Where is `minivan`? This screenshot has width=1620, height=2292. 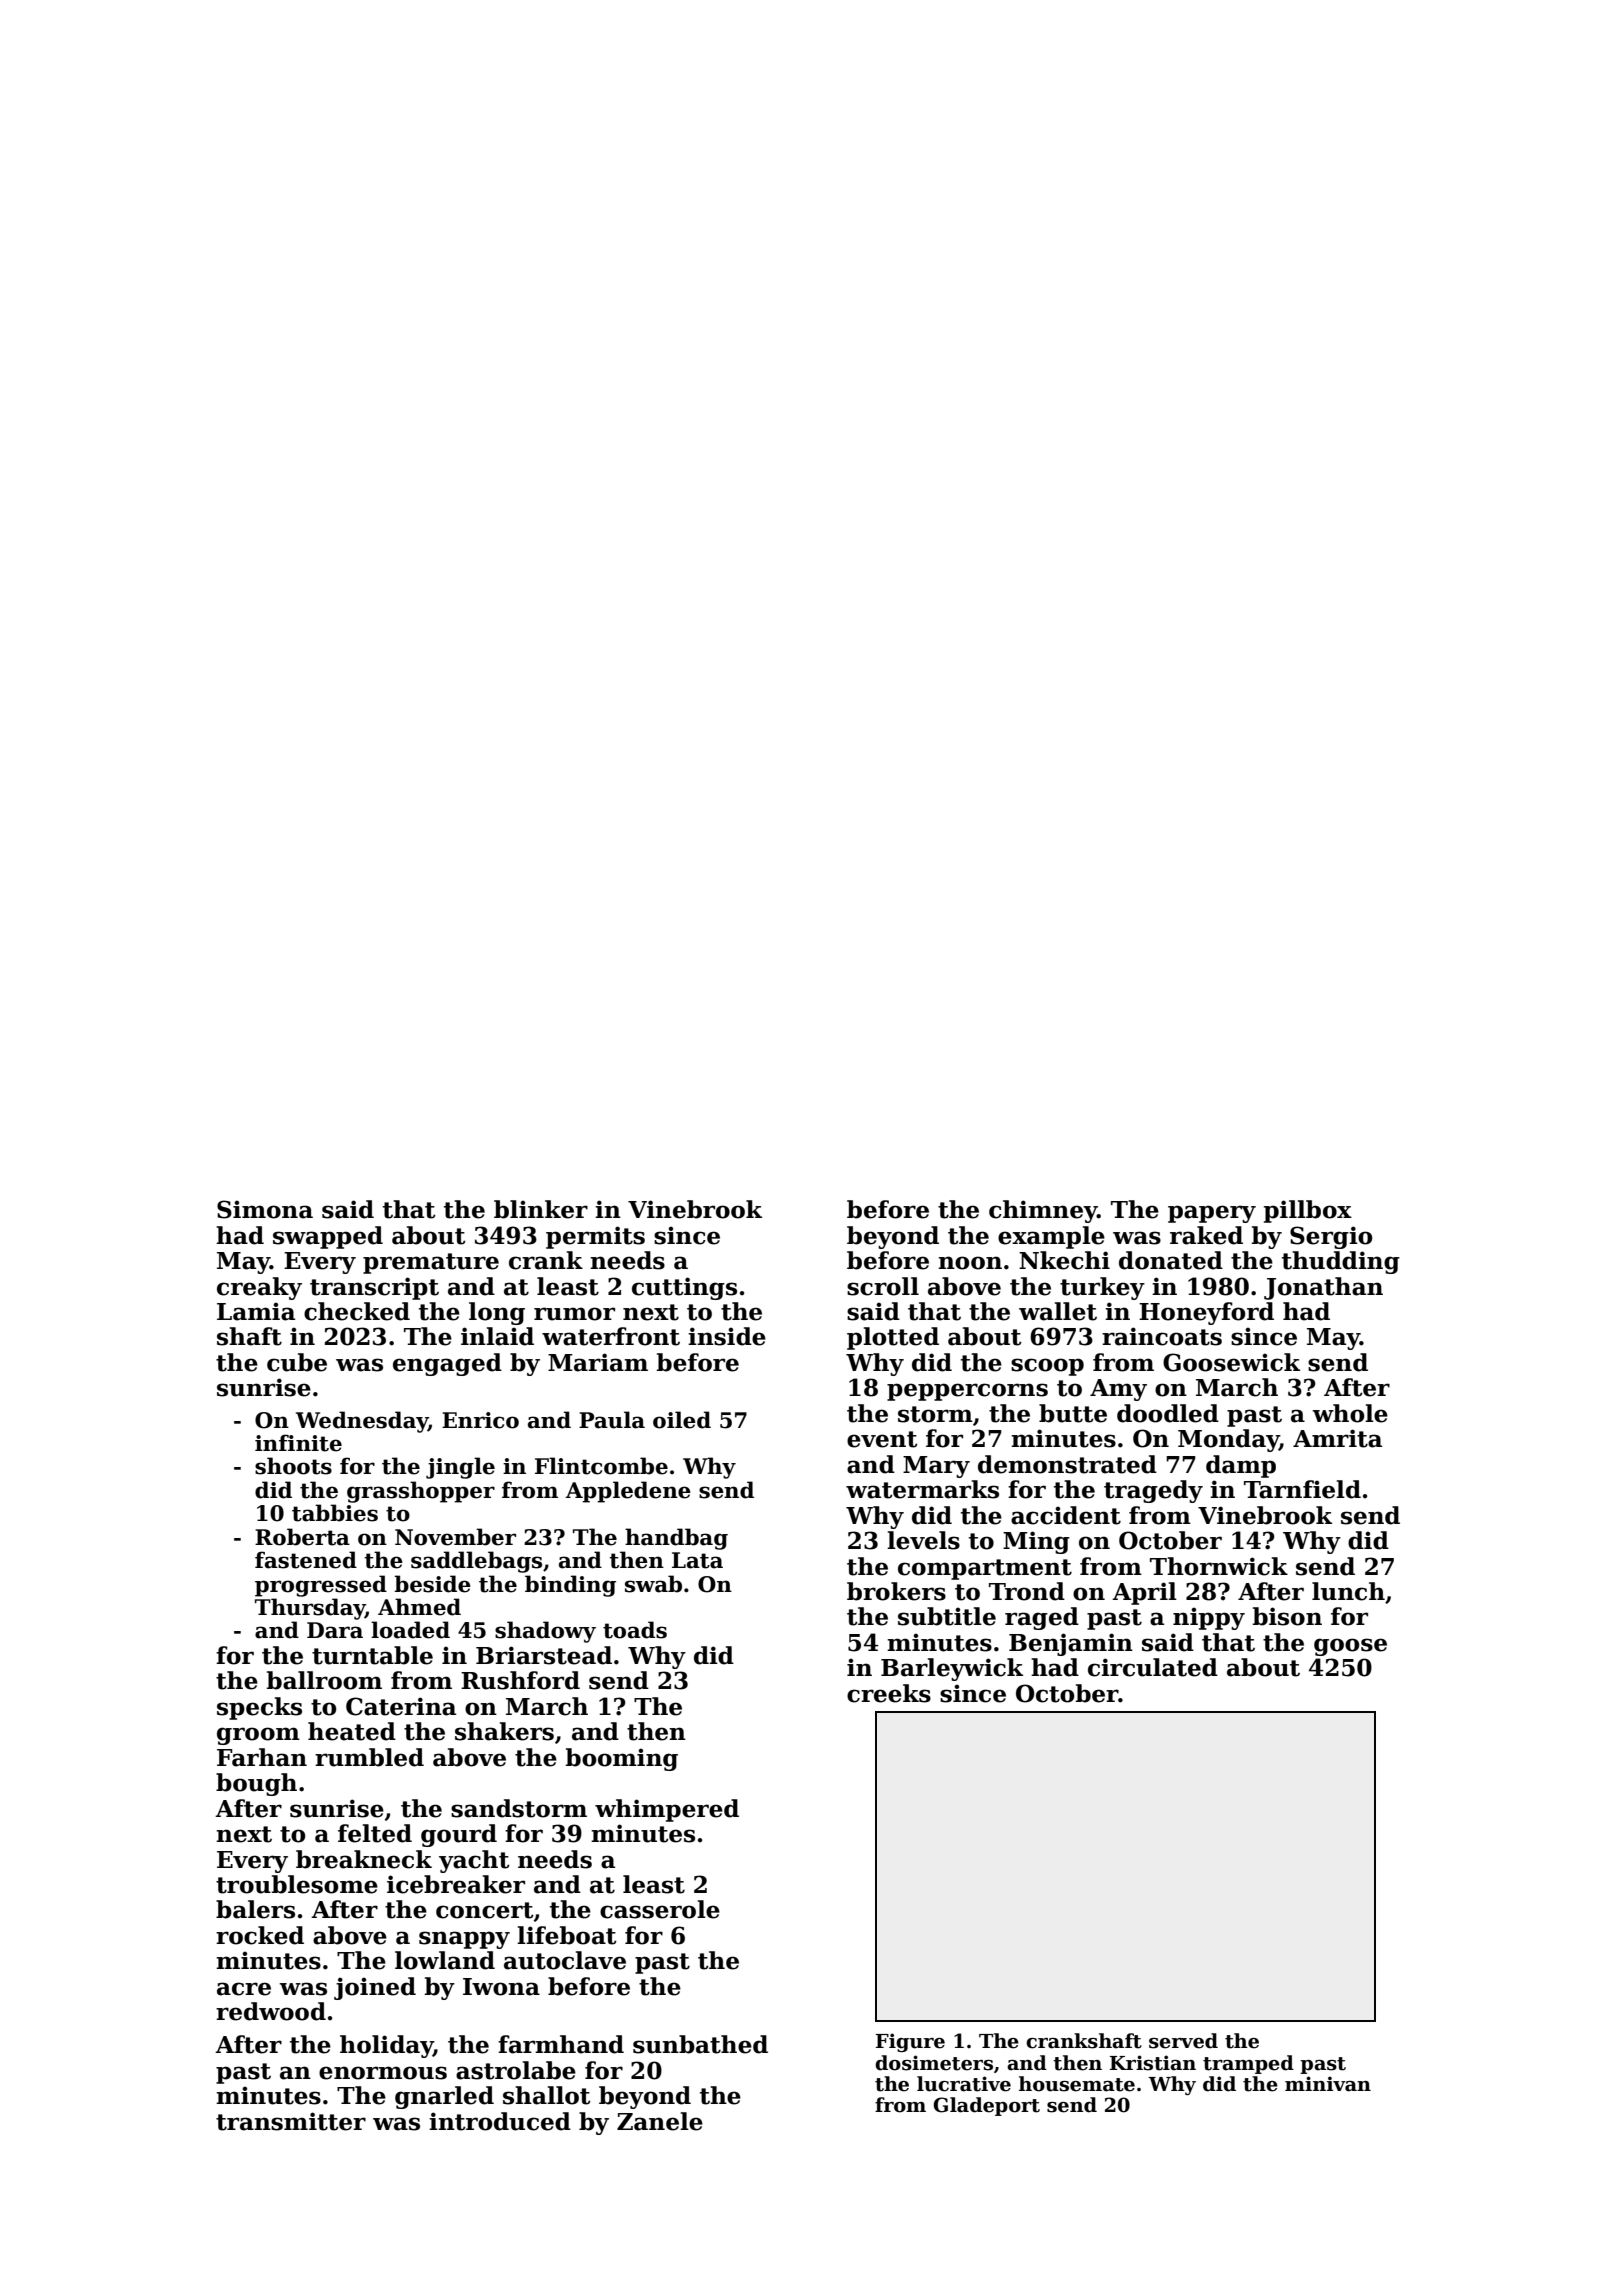 minivan is located at coordinates (1328, 2084).
